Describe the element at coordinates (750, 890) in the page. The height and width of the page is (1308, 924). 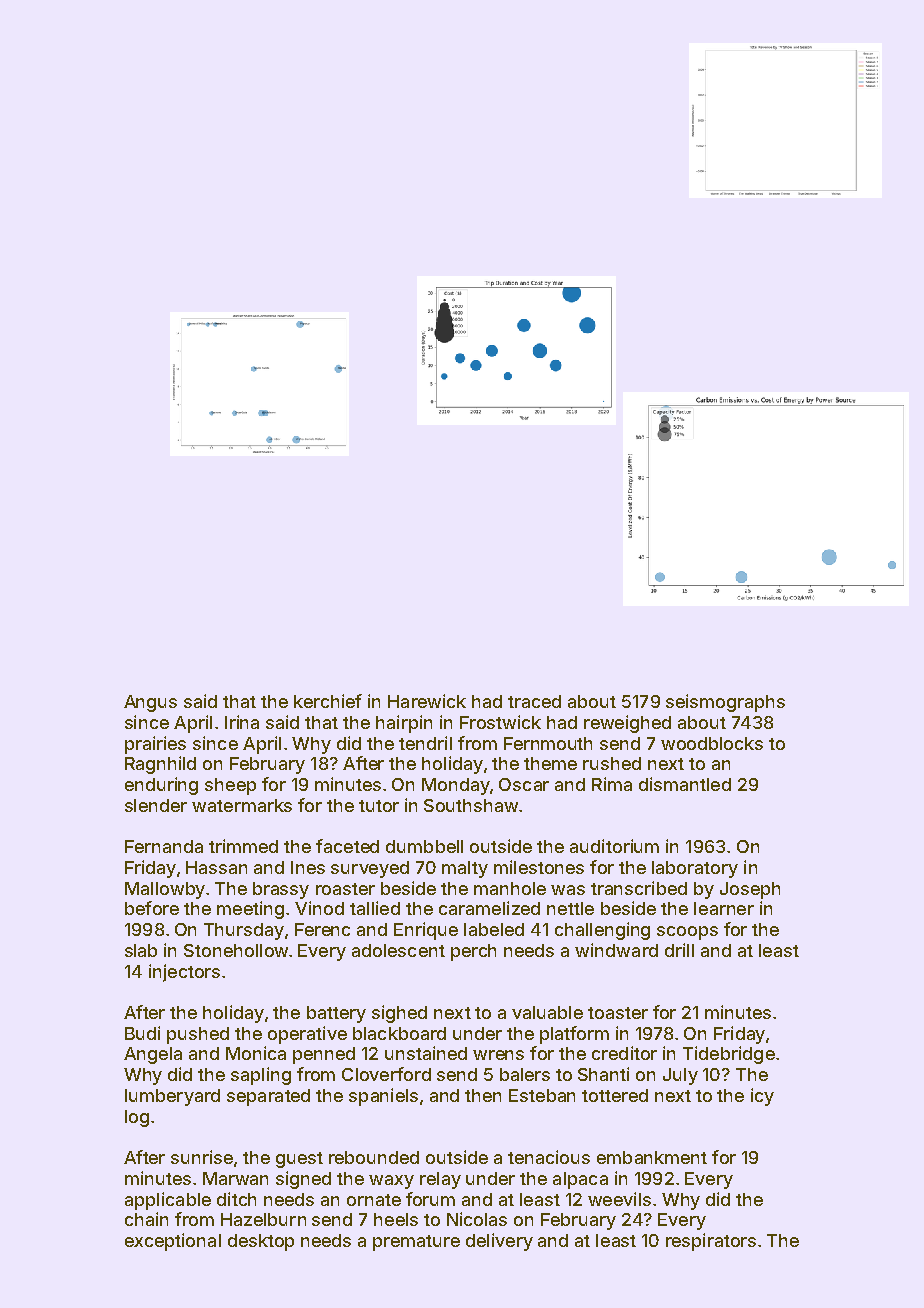
I see `Joseph` at that location.
